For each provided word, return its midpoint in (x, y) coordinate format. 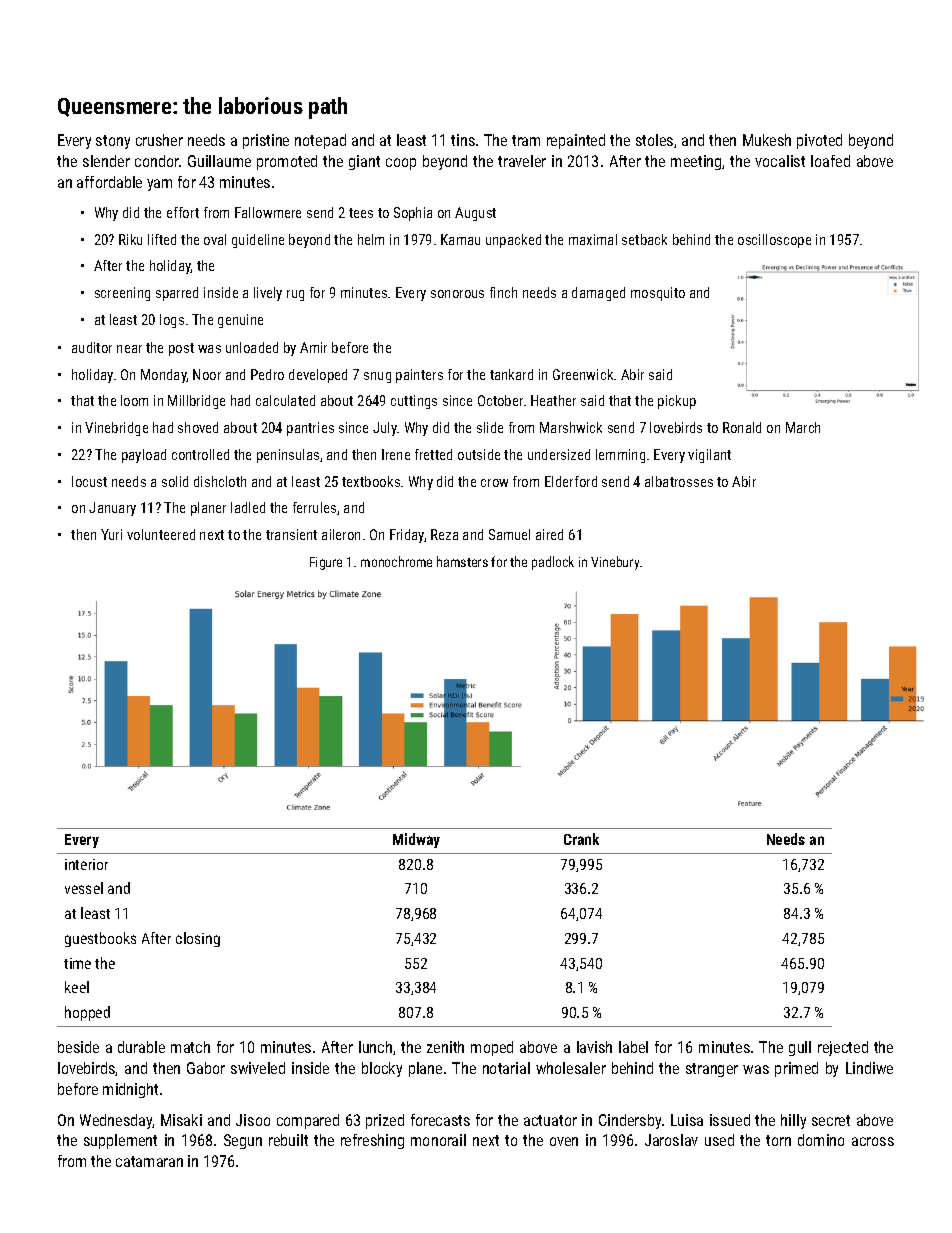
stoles (654, 140)
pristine (266, 141)
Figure (326, 563)
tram (526, 140)
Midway (416, 840)
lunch (375, 1047)
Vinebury (615, 563)
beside (78, 1047)
